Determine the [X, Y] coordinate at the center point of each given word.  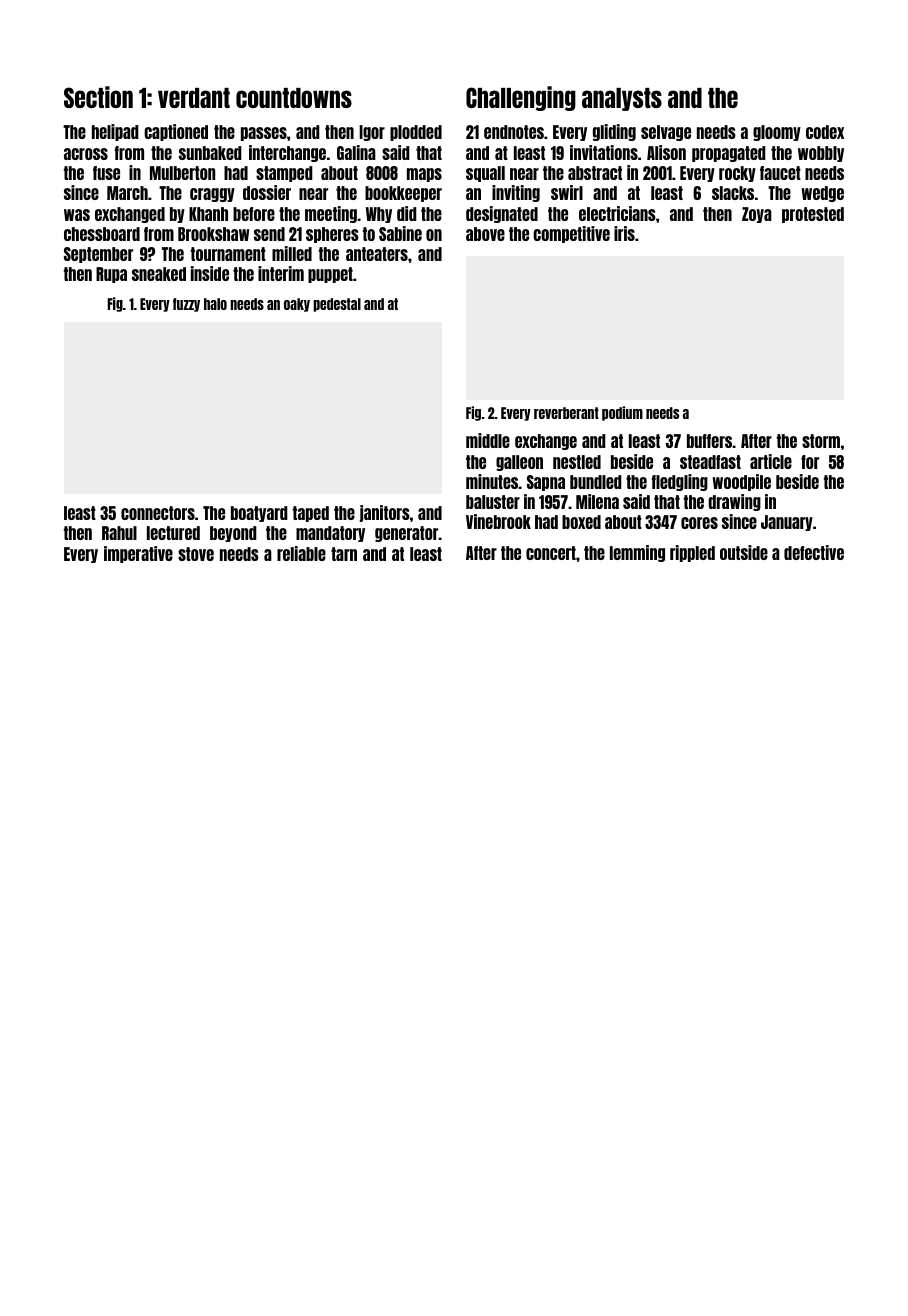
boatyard [259, 514]
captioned [176, 132]
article [771, 461]
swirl [567, 192]
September [98, 255]
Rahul [119, 533]
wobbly [821, 154]
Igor [372, 133]
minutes [492, 481]
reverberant [566, 413]
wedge [822, 194]
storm [821, 441]
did [407, 213]
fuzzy [186, 305]
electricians [617, 213]
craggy [212, 195]
